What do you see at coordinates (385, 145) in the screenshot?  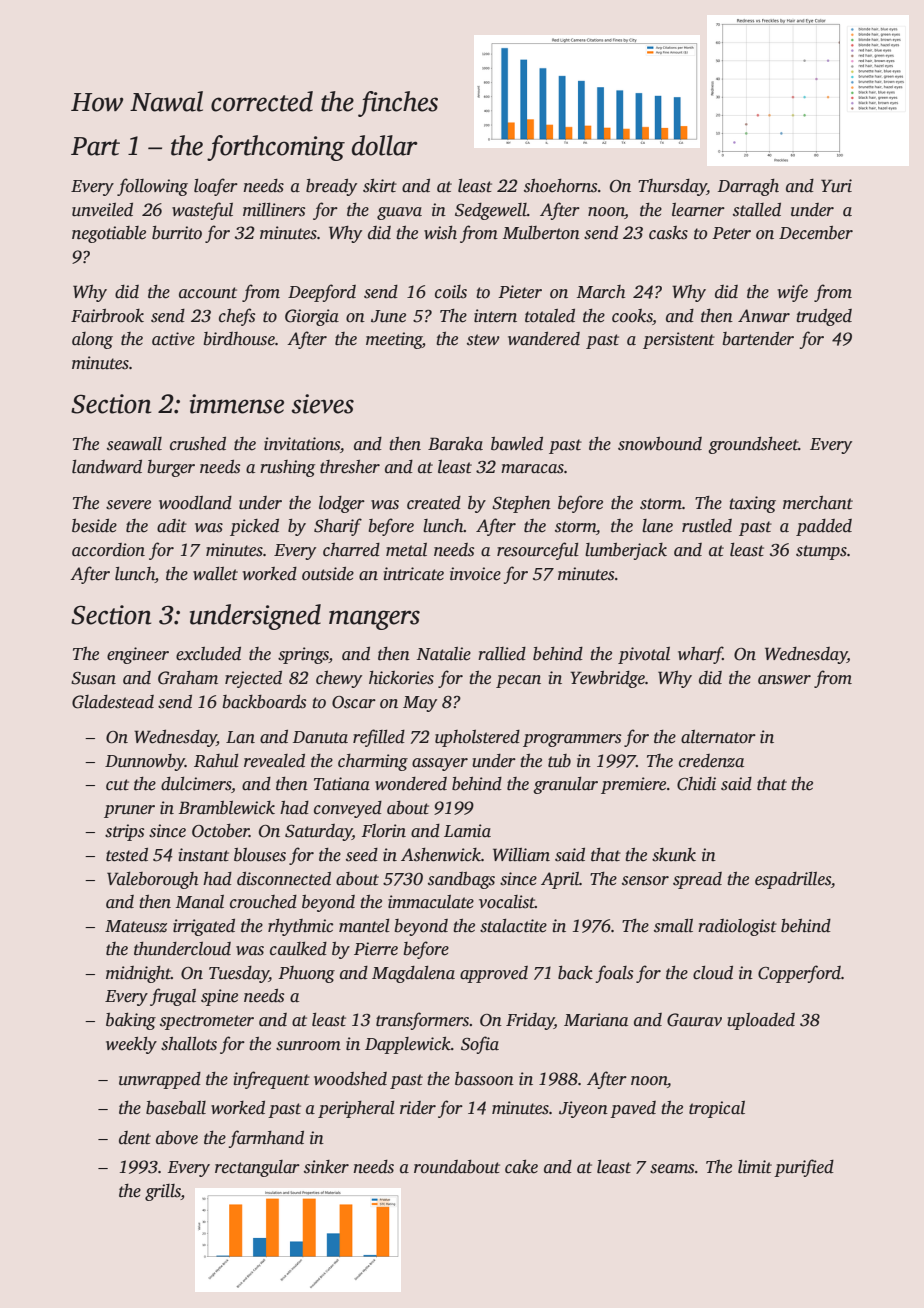 I see `dollar` at bounding box center [385, 145].
